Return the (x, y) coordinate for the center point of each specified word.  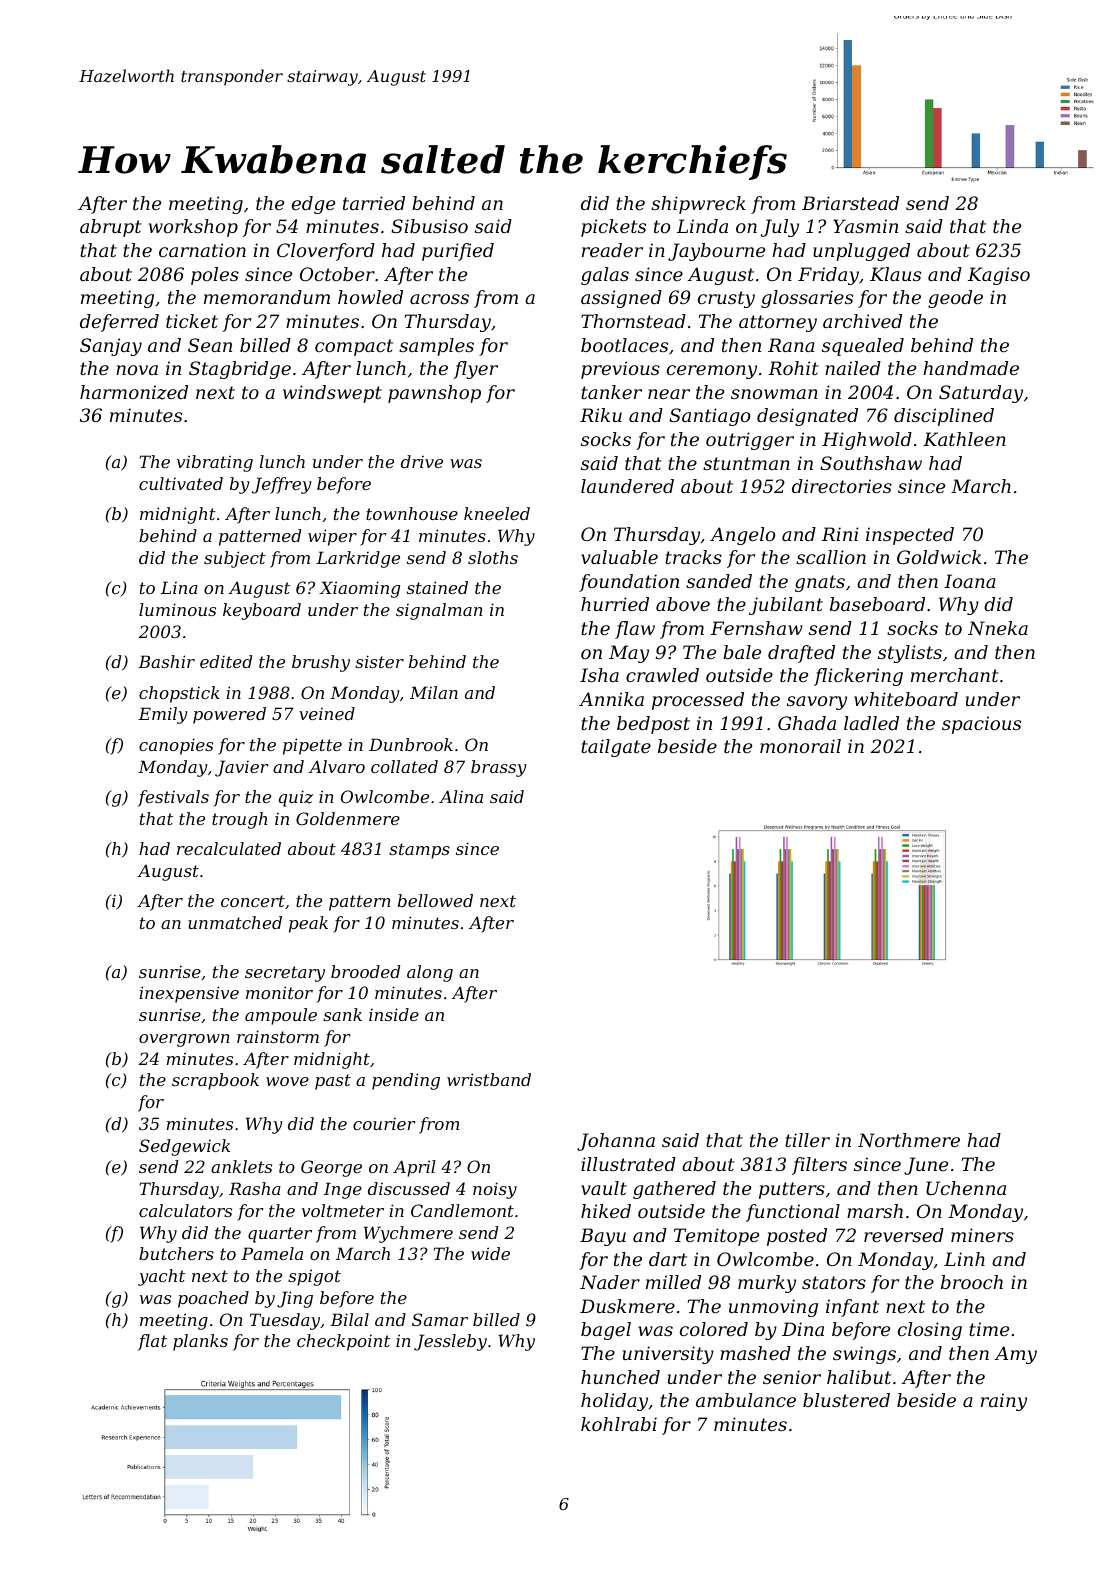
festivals (173, 798)
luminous (177, 609)
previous (620, 370)
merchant (955, 675)
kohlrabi (619, 1424)
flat (152, 1342)
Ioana (970, 581)
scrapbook (215, 1081)
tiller (807, 1140)
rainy (1004, 1402)
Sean (210, 345)
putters (792, 1190)
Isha (599, 675)
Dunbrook (411, 744)
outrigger (750, 441)
